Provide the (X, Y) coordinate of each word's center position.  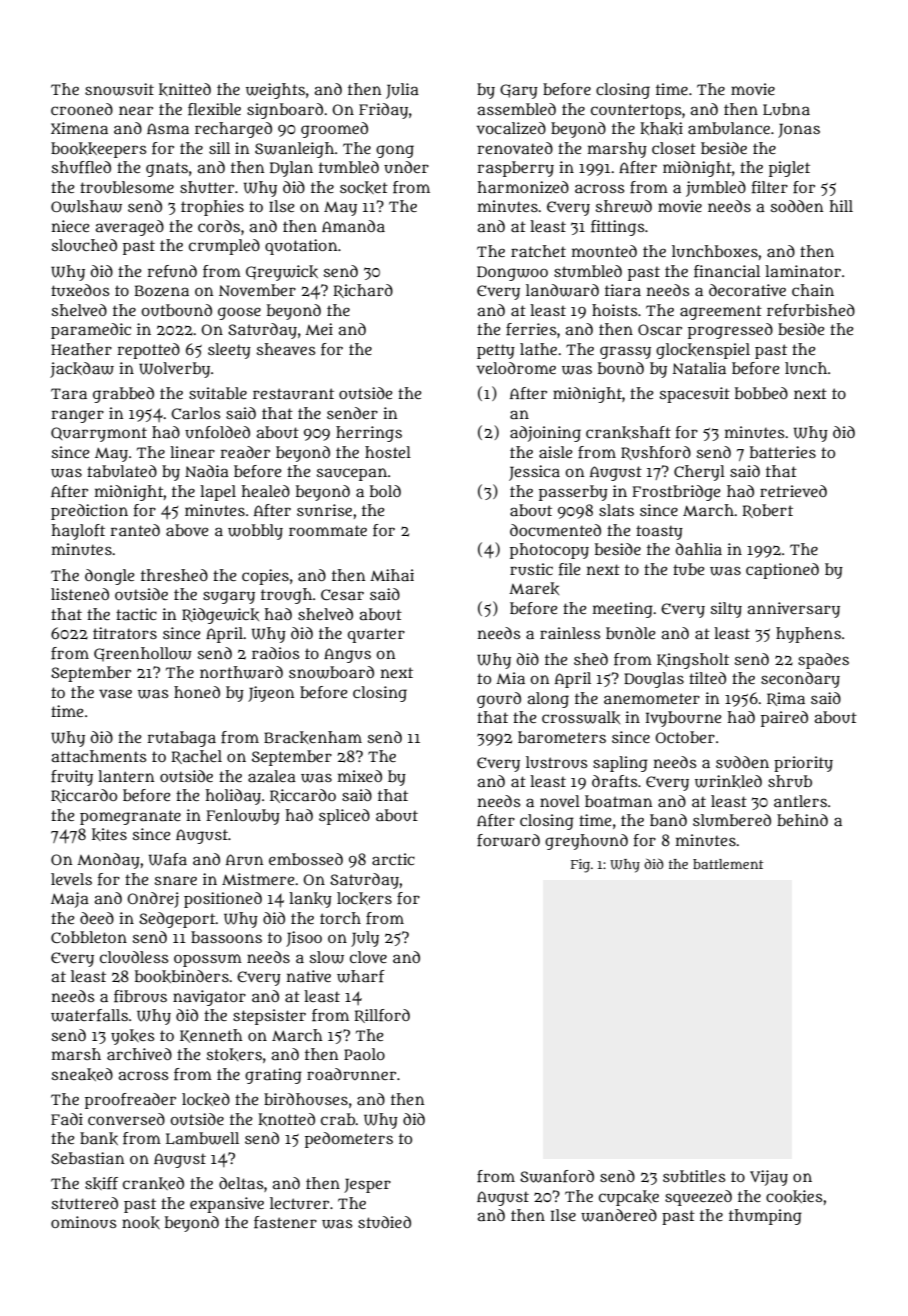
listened (80, 594)
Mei (319, 329)
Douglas (654, 680)
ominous (83, 1222)
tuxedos (80, 290)
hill (841, 206)
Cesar (342, 594)
